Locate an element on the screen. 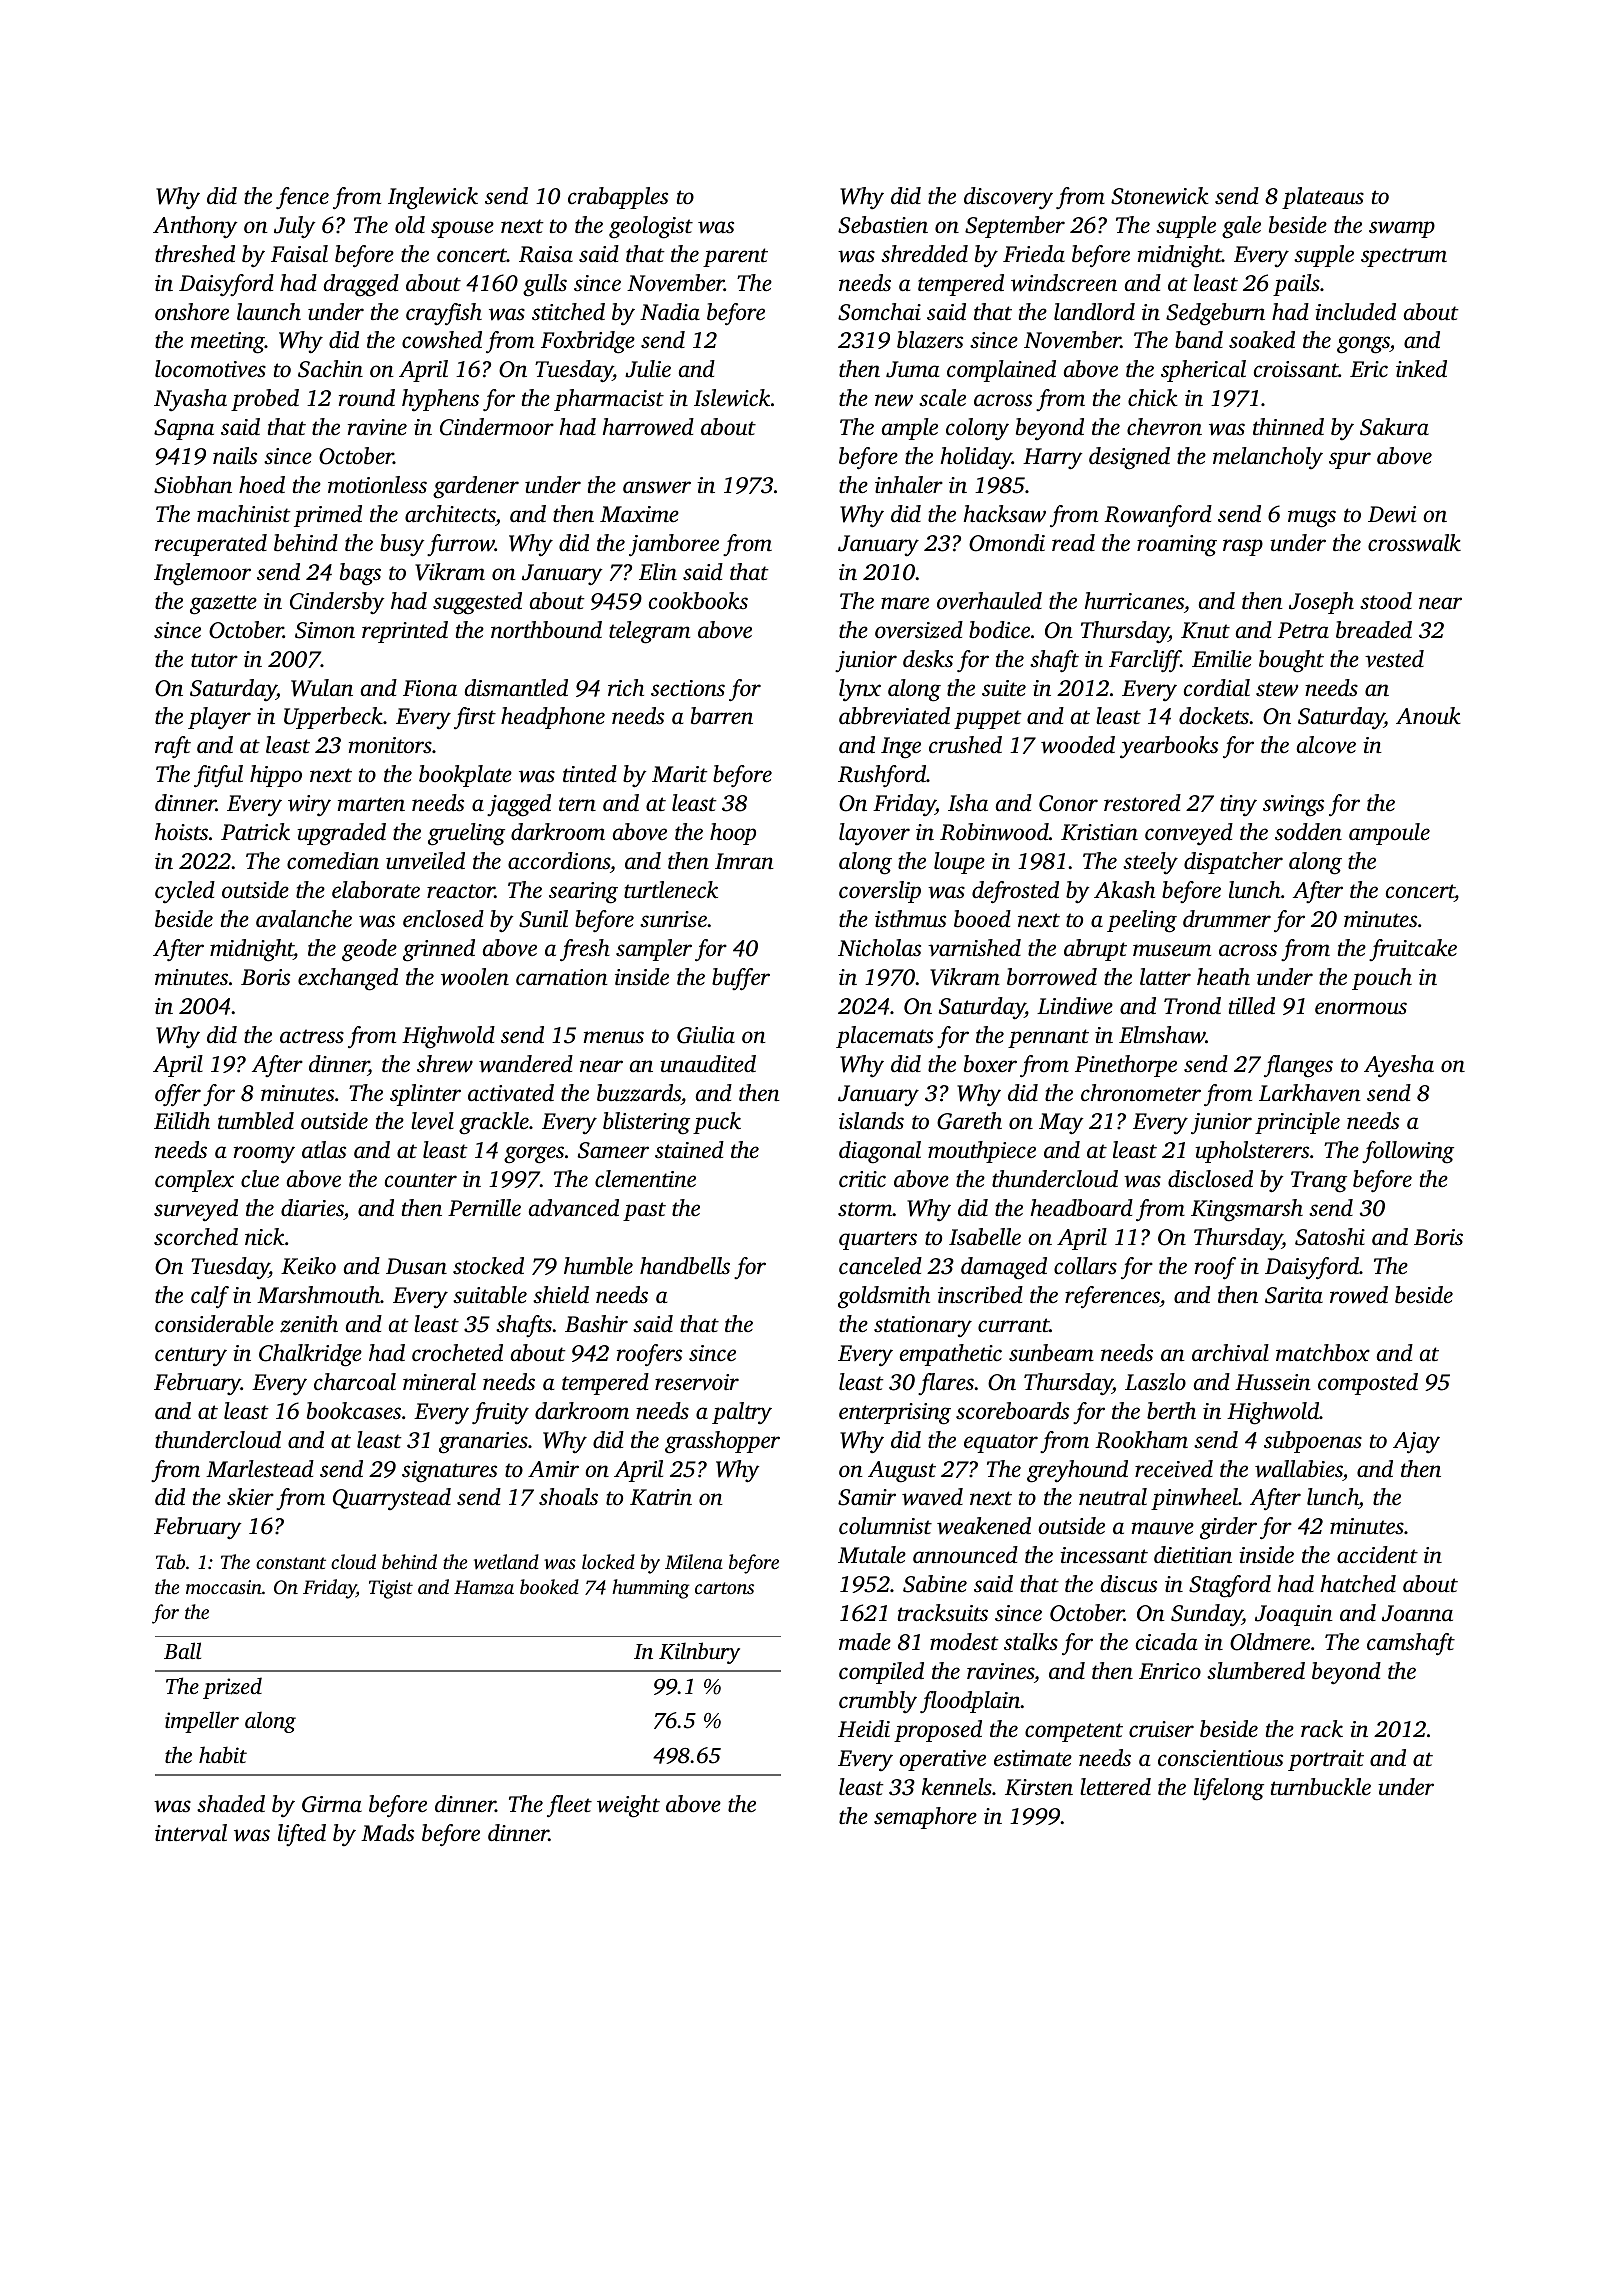 This screenshot has width=1620, height=2292. alcove is located at coordinates (1326, 745).
